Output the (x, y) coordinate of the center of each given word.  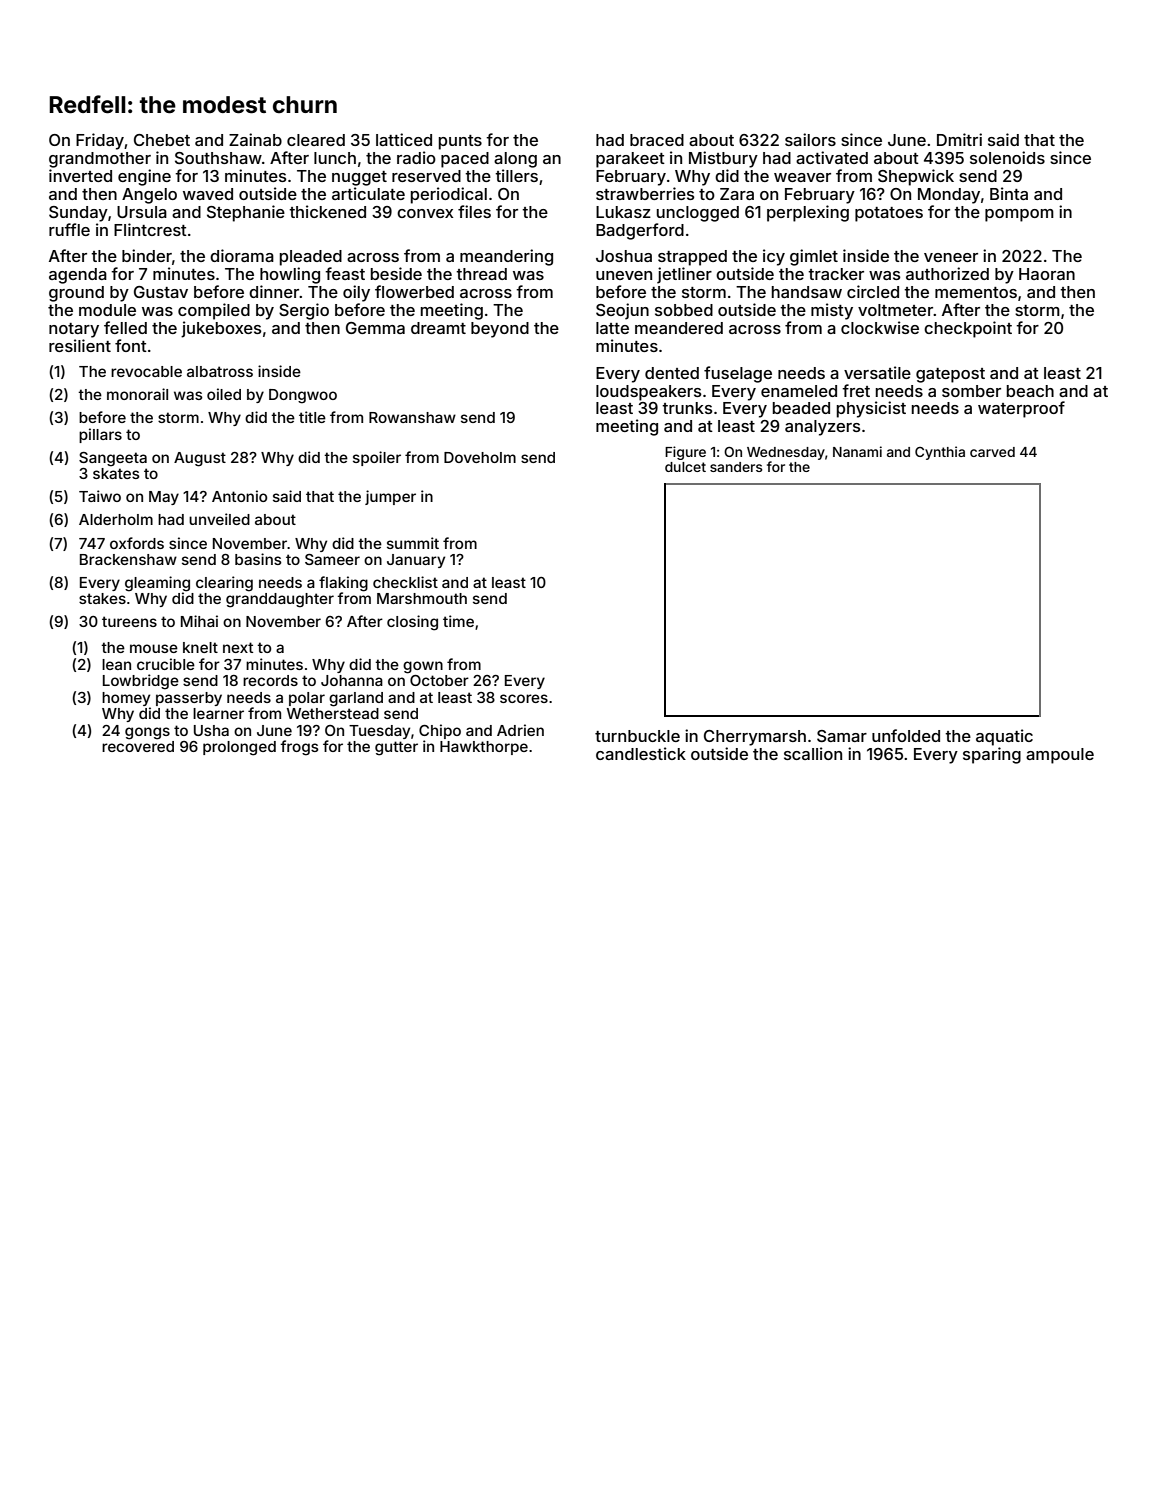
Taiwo (100, 496)
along (515, 160)
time (458, 621)
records (270, 680)
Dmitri (959, 139)
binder (147, 255)
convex (425, 213)
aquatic (1004, 737)
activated (832, 157)
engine (144, 177)
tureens (129, 621)
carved (992, 452)
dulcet (685, 467)
